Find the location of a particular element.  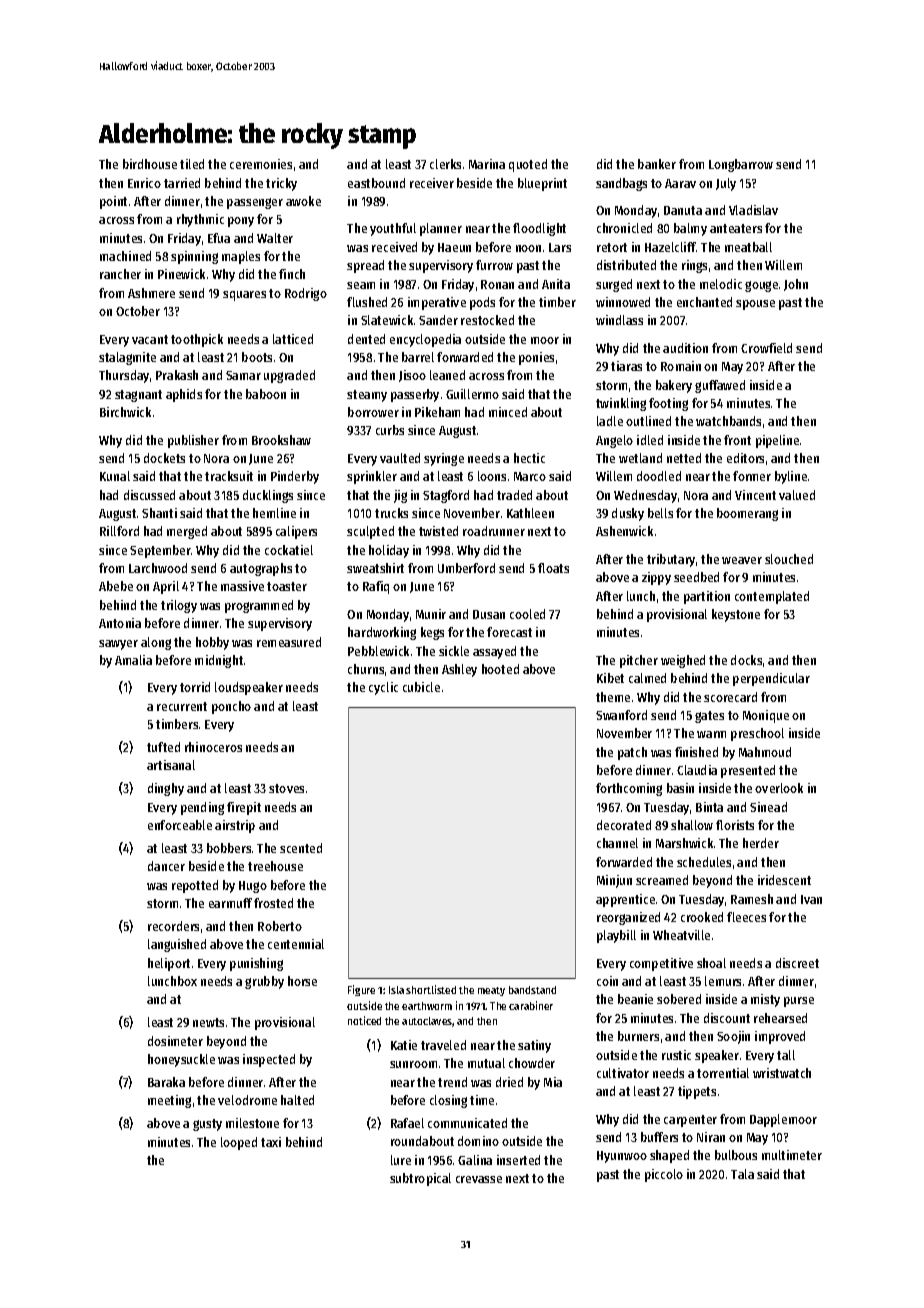

taxi is located at coordinates (271, 1142).
